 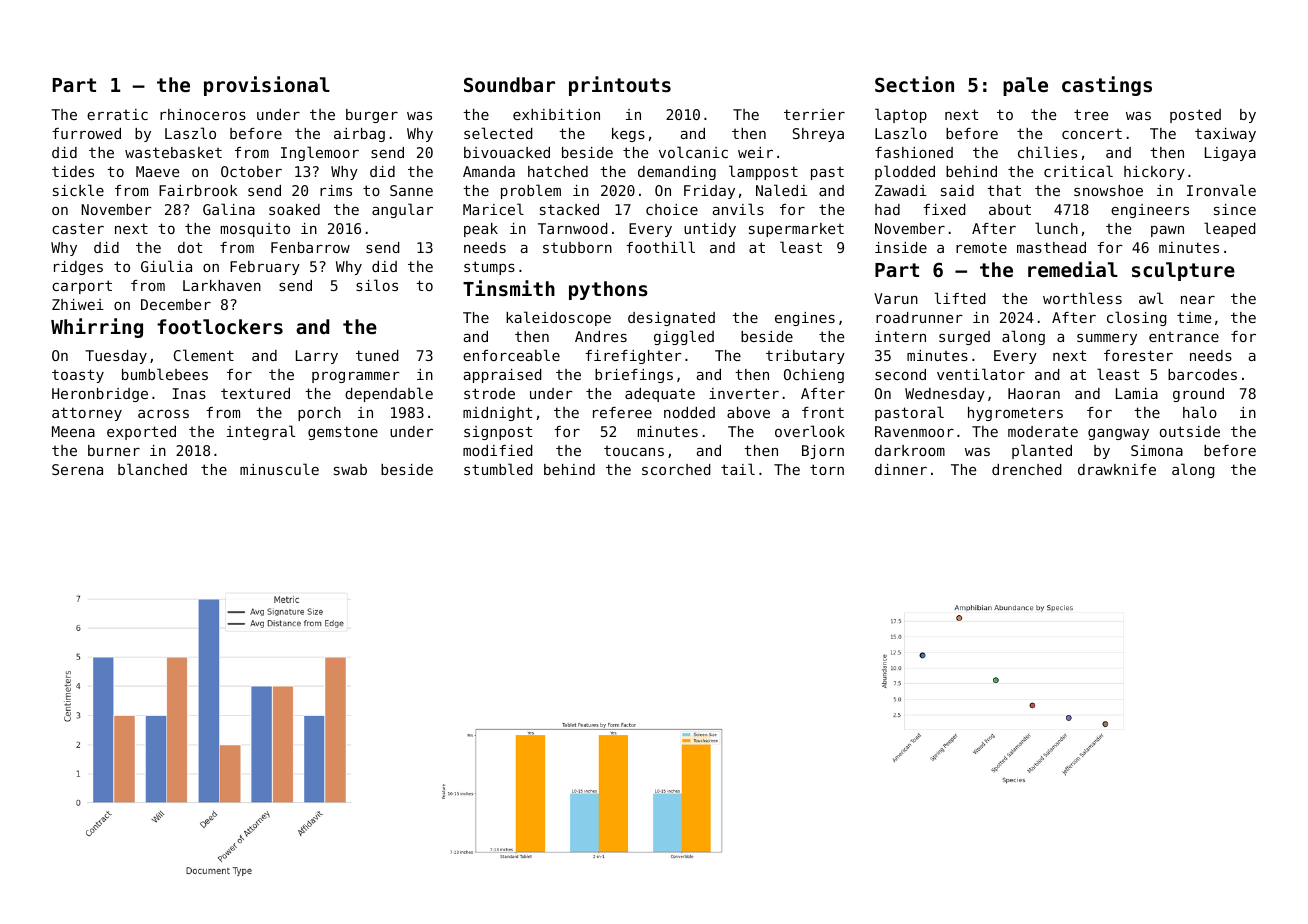 I want to click on sickle, so click(x=78, y=190).
